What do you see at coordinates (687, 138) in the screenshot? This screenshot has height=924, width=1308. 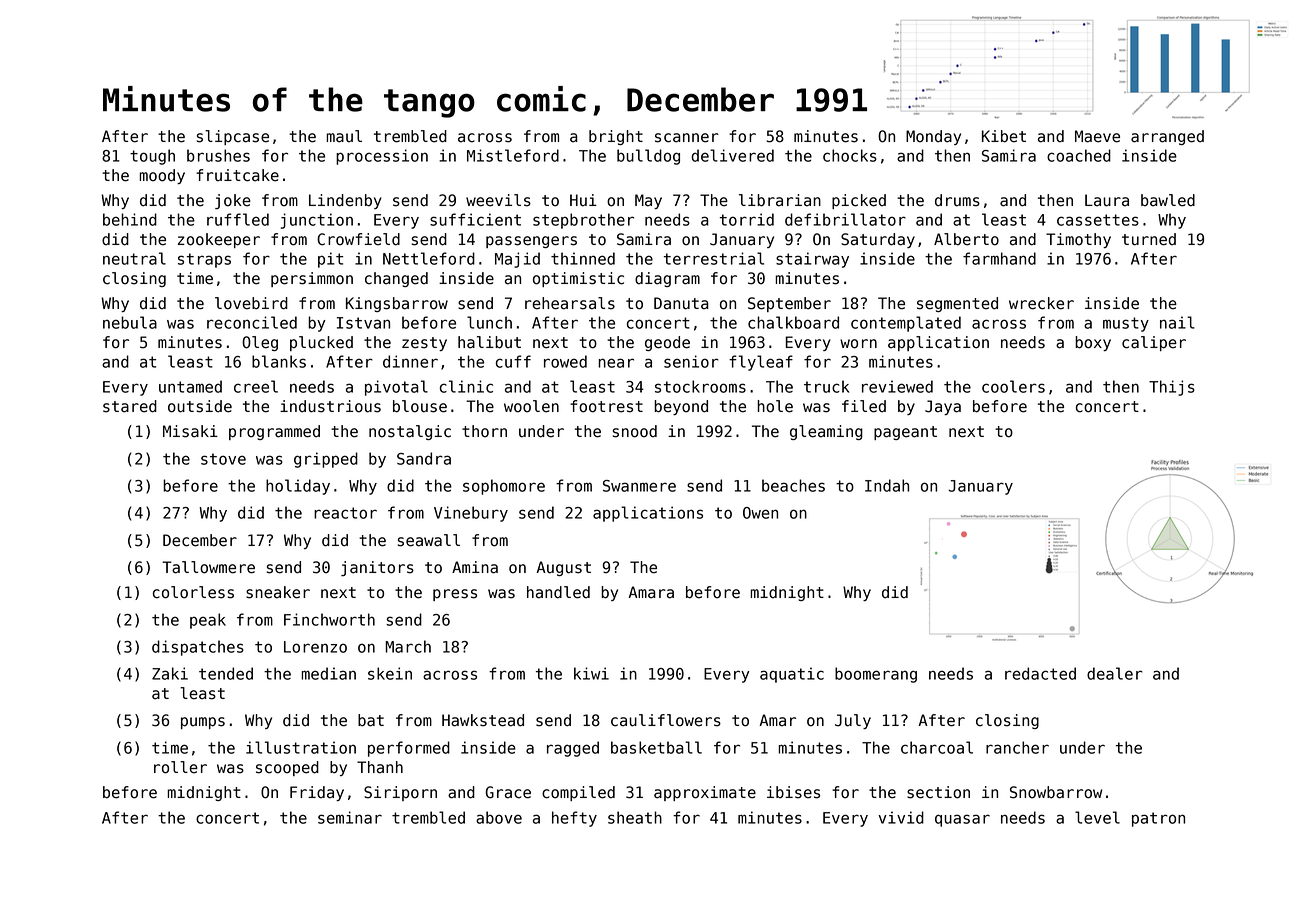 I see `scanner` at bounding box center [687, 138].
